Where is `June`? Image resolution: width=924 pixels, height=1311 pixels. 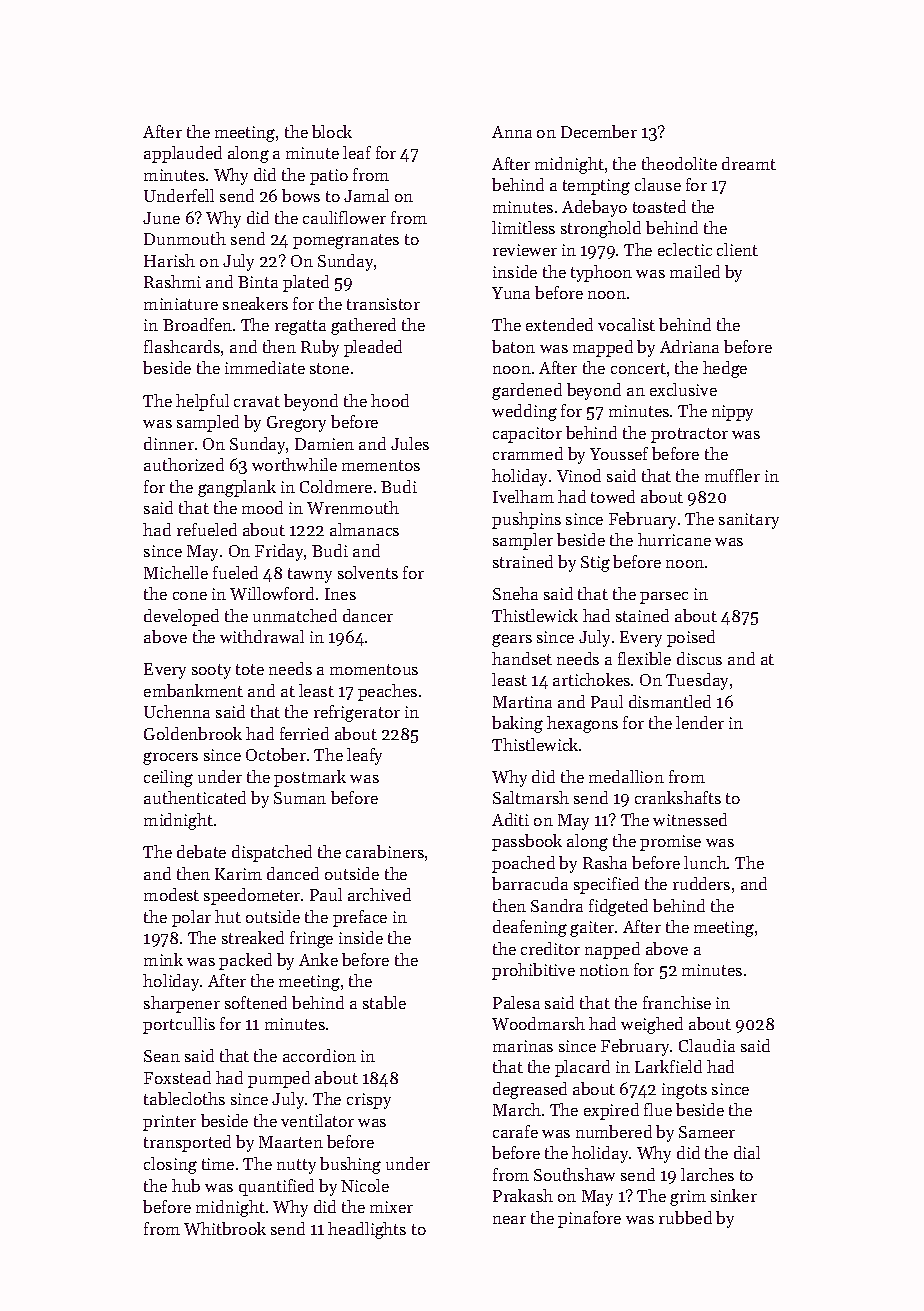
June is located at coordinates (161, 218).
